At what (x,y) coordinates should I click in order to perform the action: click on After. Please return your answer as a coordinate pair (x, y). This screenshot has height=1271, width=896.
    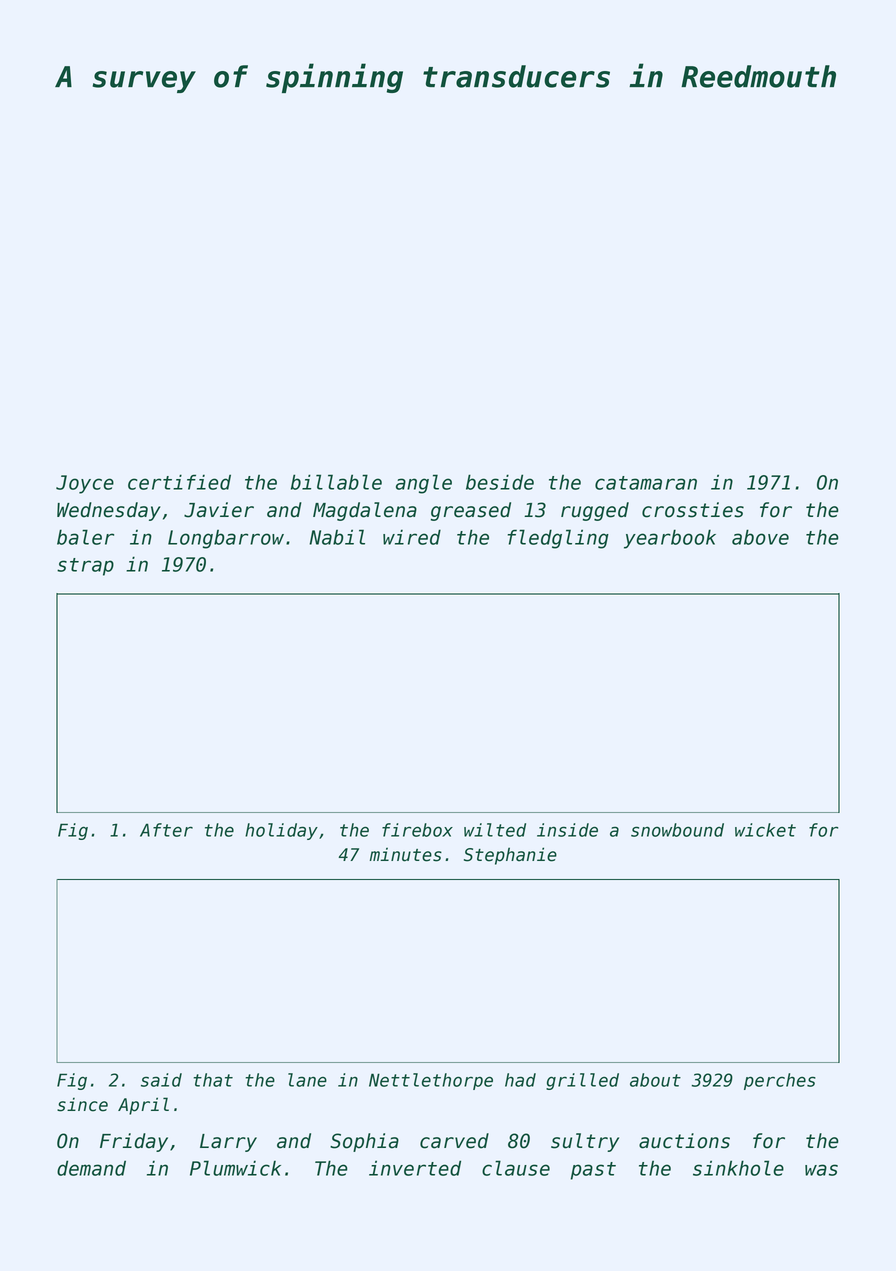
    Looking at the image, I should click on (166, 830).
